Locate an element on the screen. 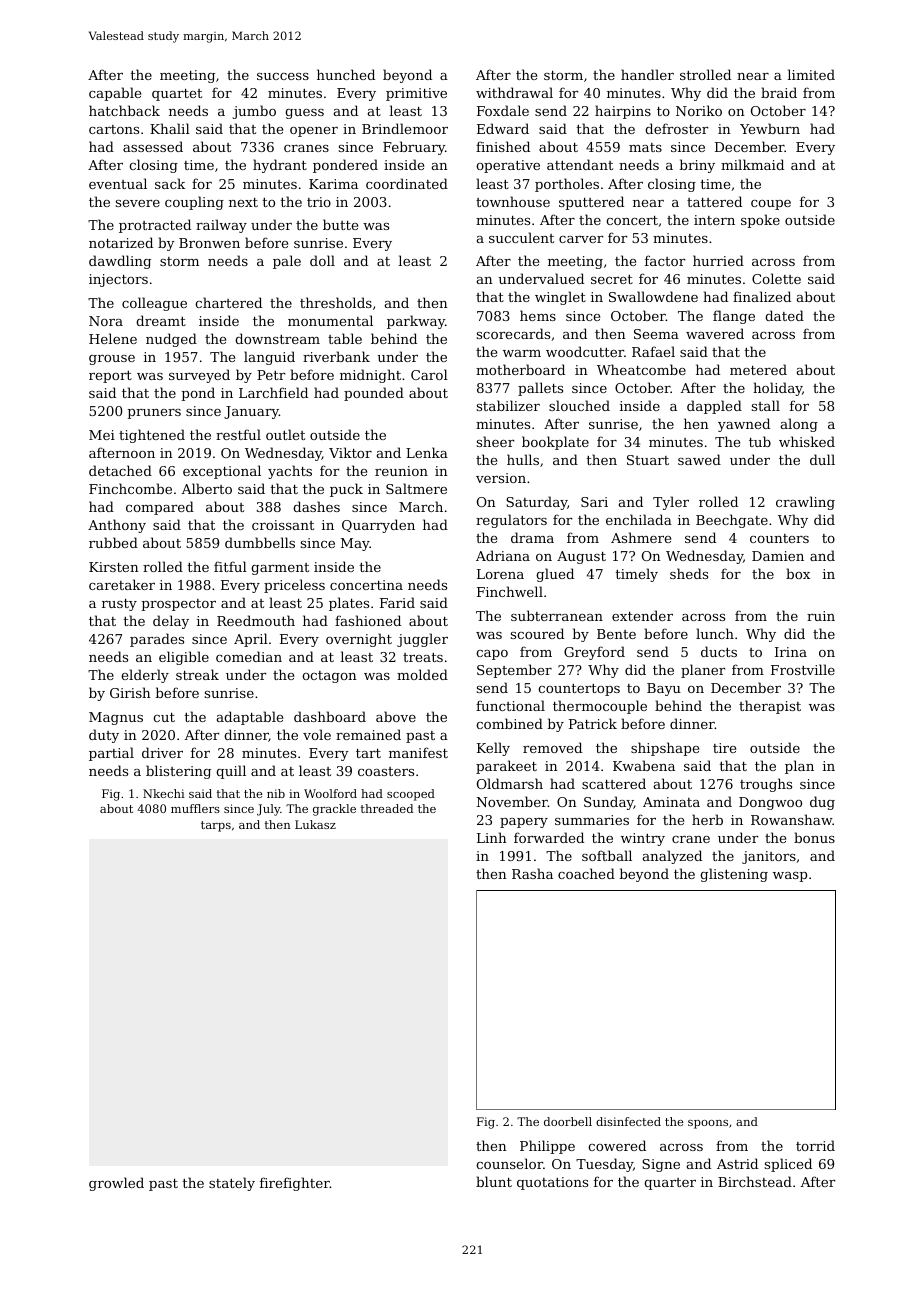 Image resolution: width=924 pixels, height=1308 pixels. Colette is located at coordinates (776, 278).
